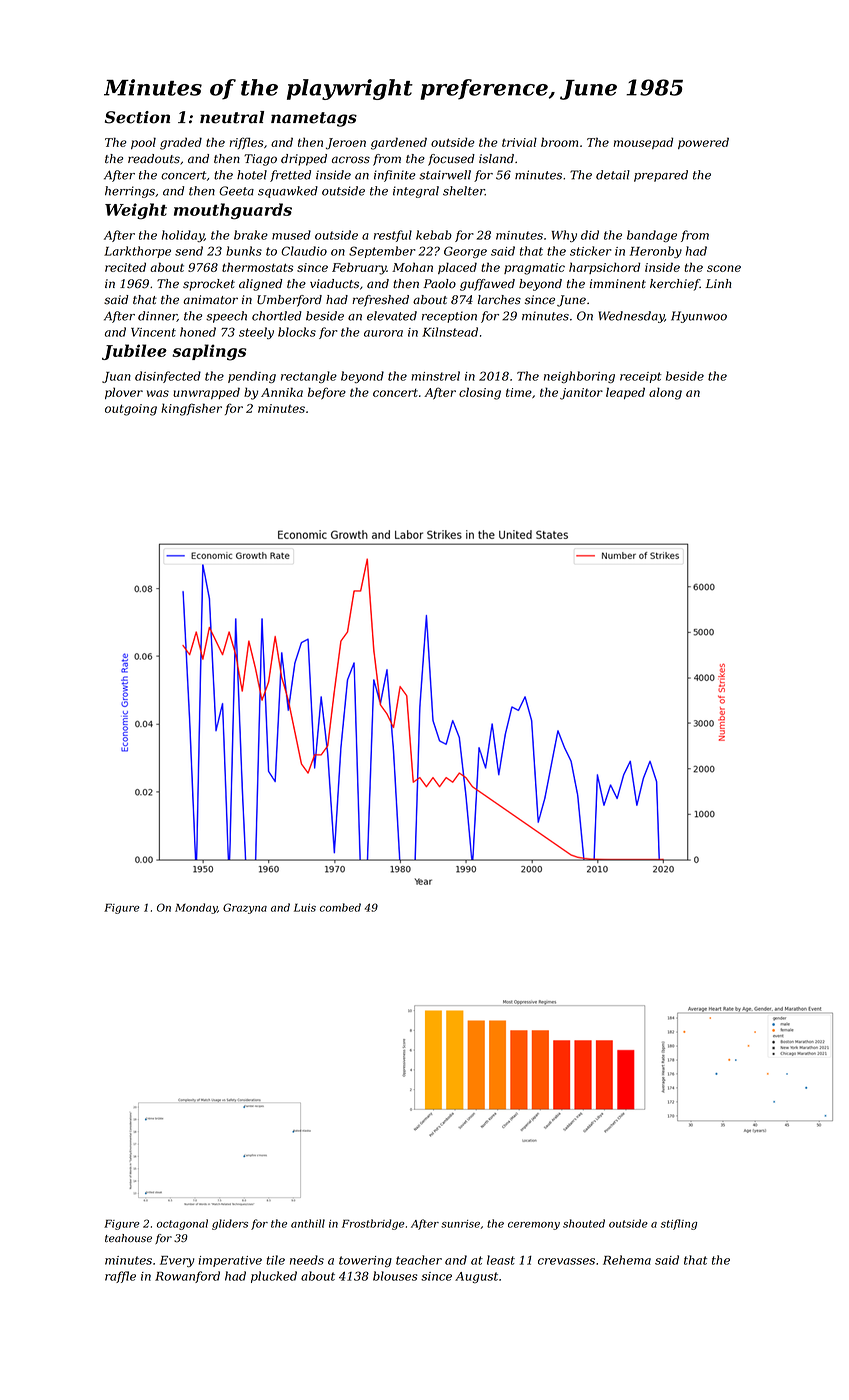  Describe the element at coordinates (351, 160) in the screenshot. I see `across` at that location.
